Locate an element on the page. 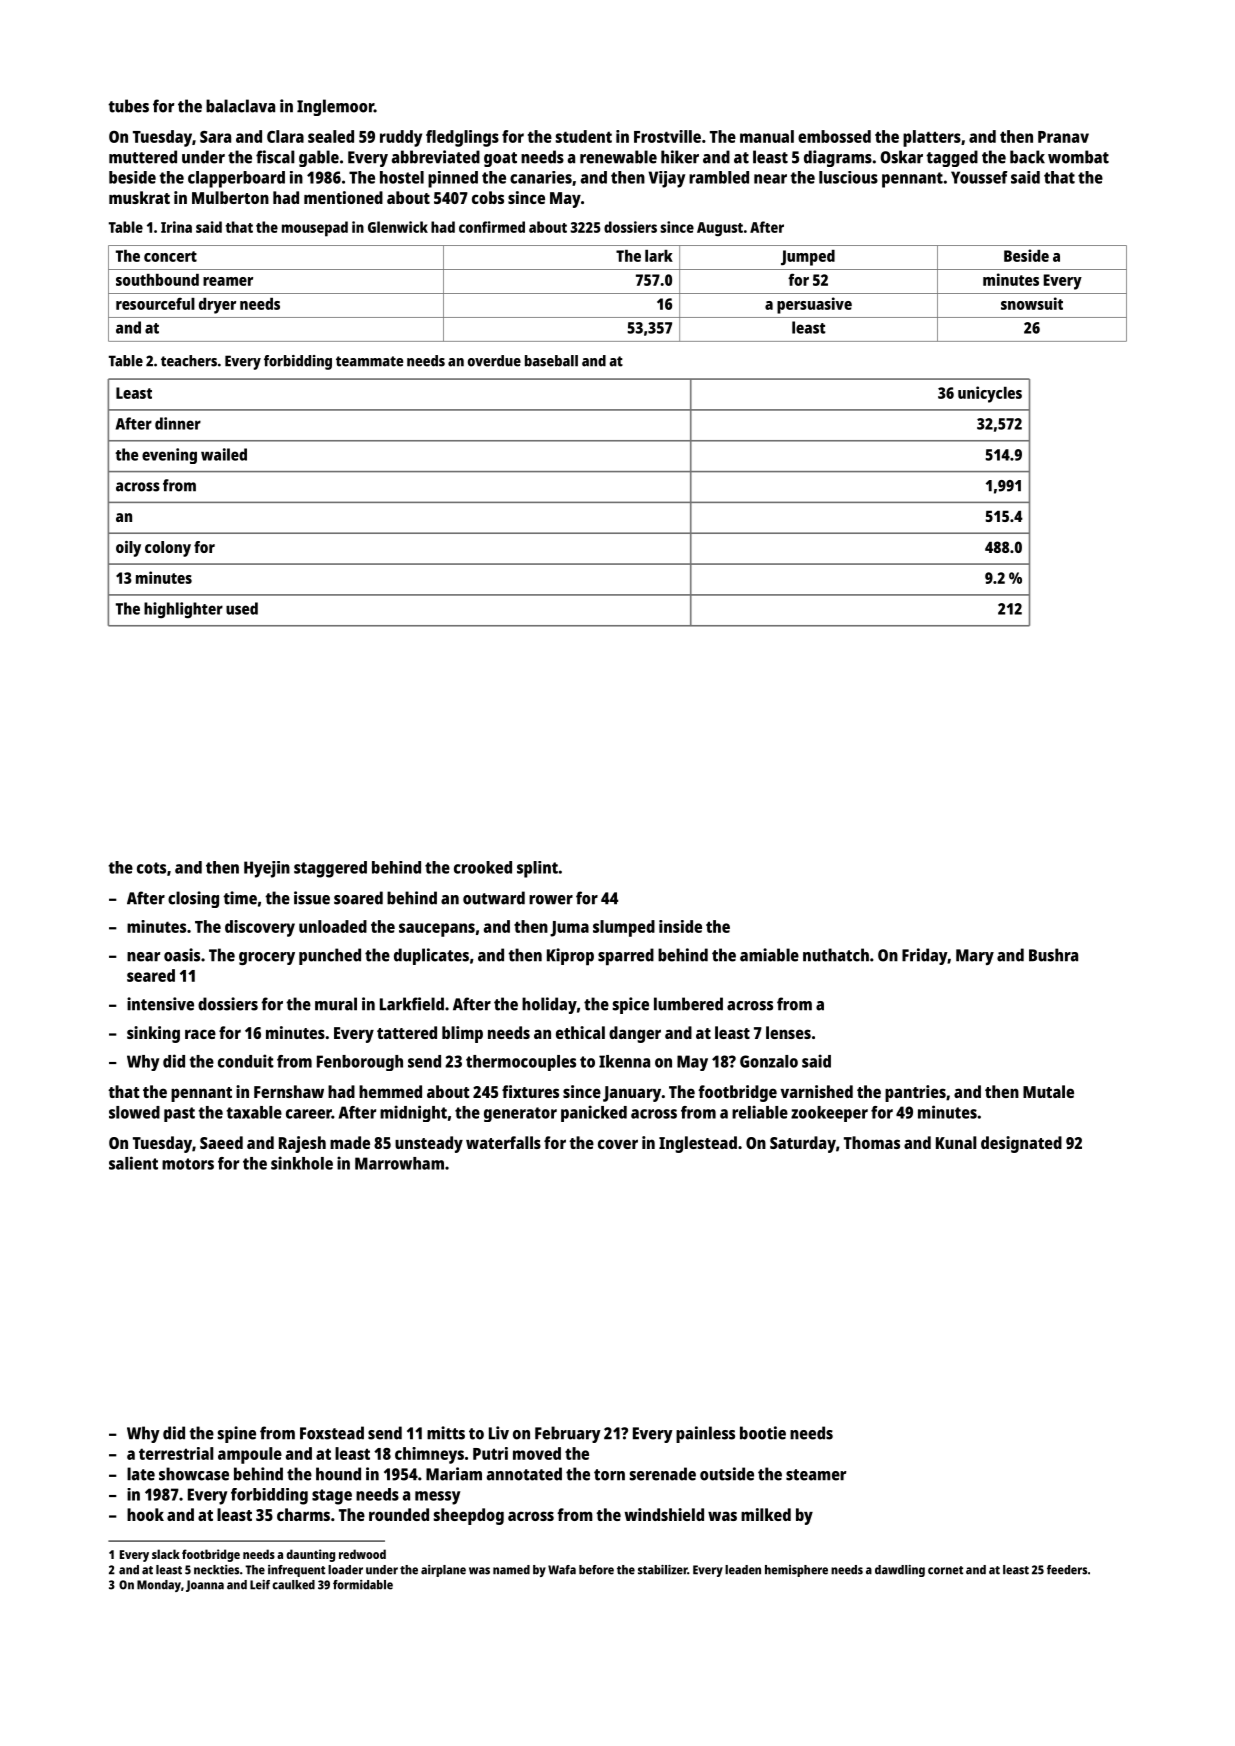 The height and width of the page is (1746, 1235). Bushra is located at coordinates (1053, 955).
